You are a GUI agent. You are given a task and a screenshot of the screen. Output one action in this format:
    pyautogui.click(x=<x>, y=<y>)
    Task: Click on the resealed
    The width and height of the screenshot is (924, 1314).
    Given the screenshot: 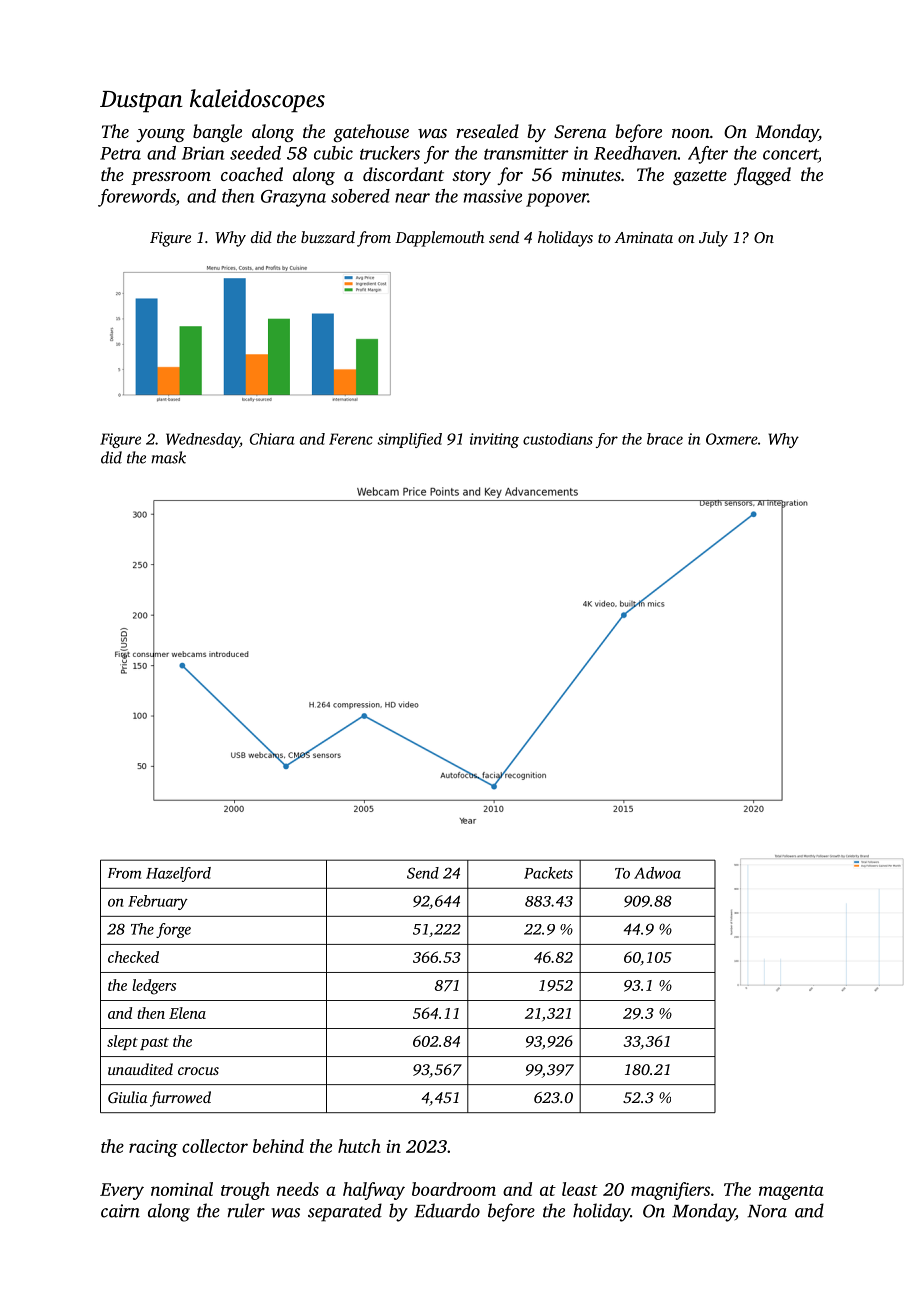 What is the action you would take?
    pyautogui.click(x=487, y=131)
